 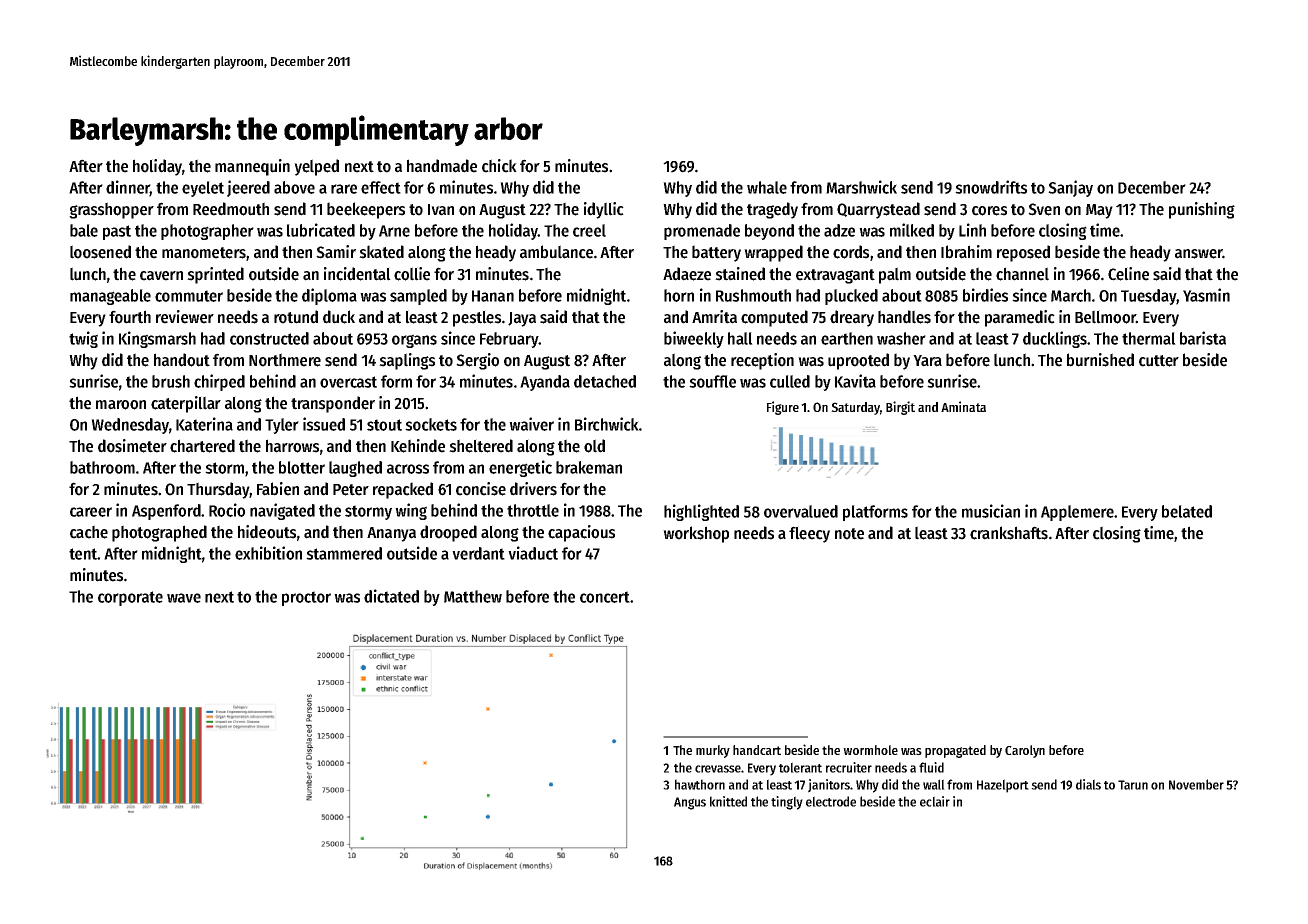 I want to click on palm, so click(x=895, y=275).
